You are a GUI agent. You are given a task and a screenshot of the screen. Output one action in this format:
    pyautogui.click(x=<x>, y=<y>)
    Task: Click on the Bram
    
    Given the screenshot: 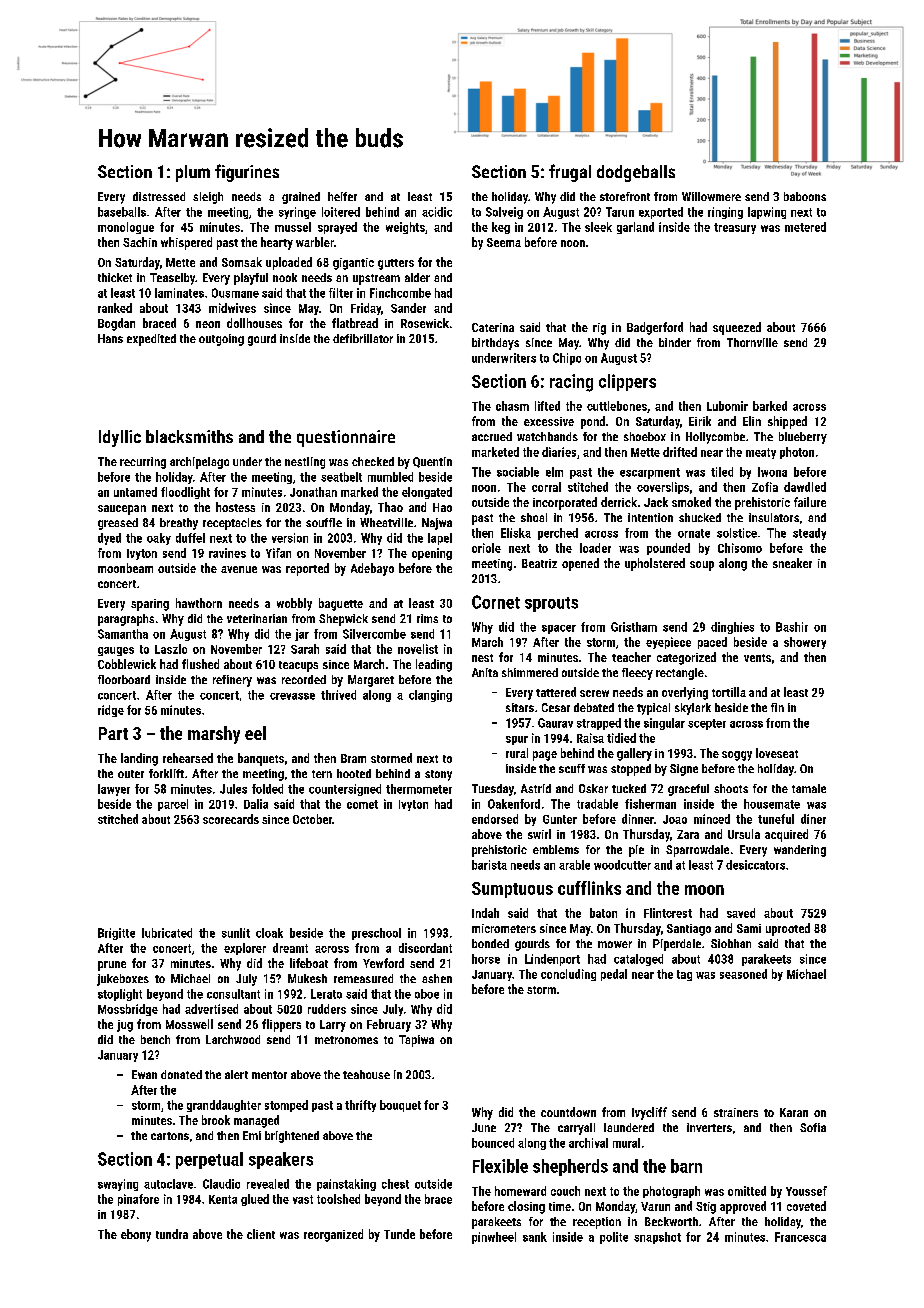 What is the action you would take?
    pyautogui.click(x=353, y=758)
